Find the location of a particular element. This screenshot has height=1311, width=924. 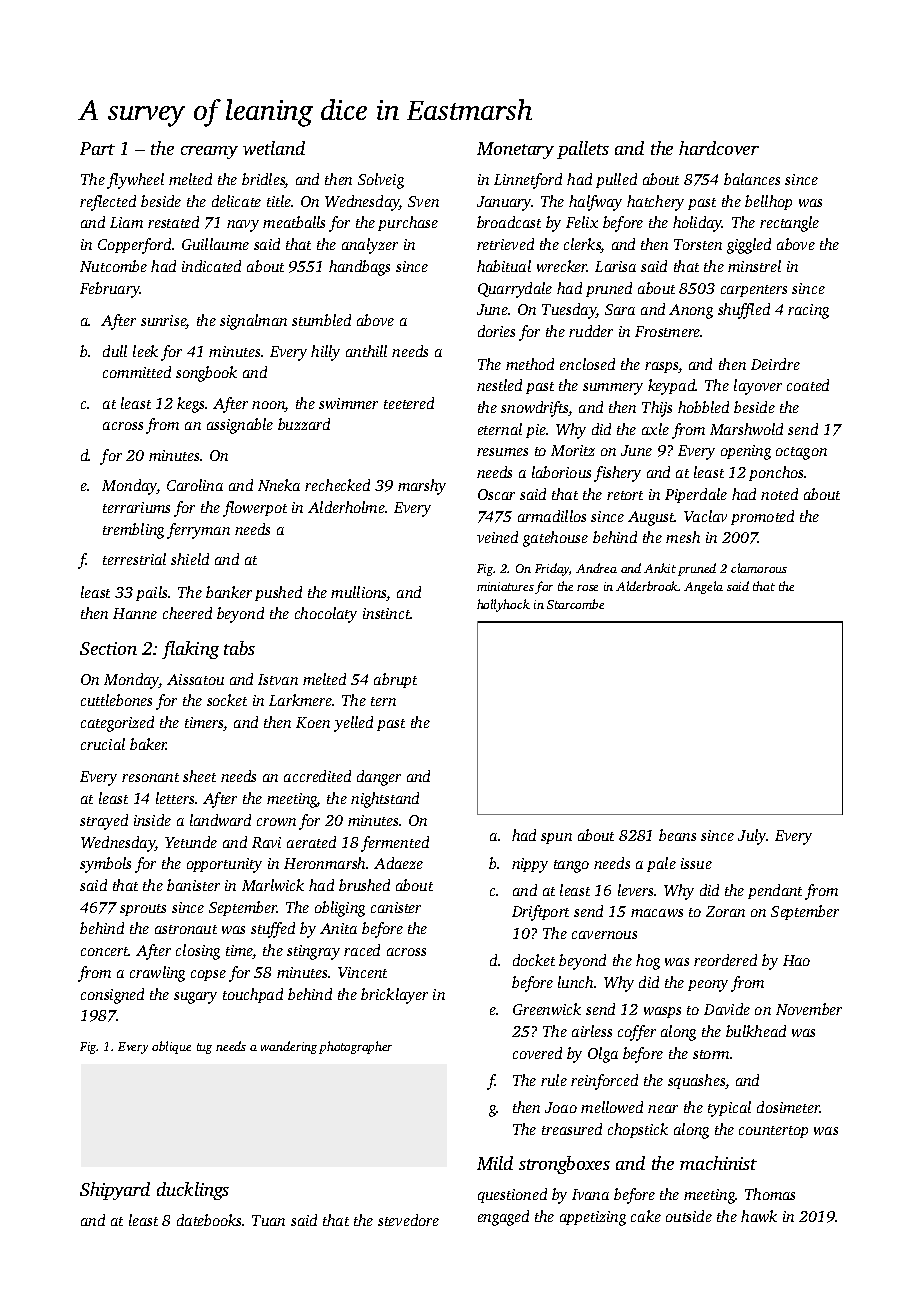

bellhop is located at coordinates (768, 202).
